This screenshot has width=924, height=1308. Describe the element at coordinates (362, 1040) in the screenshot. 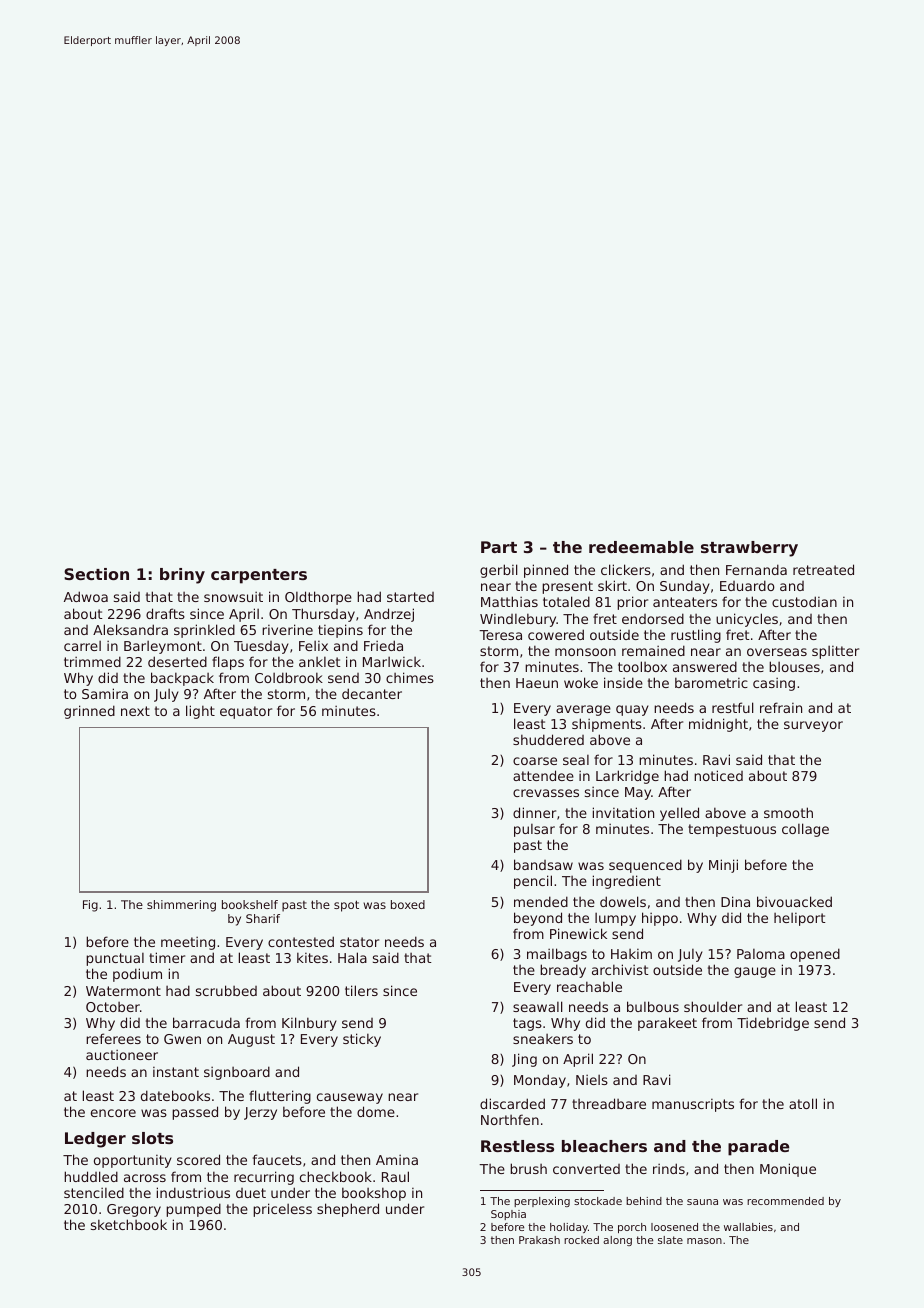

I see `sticky` at that location.
